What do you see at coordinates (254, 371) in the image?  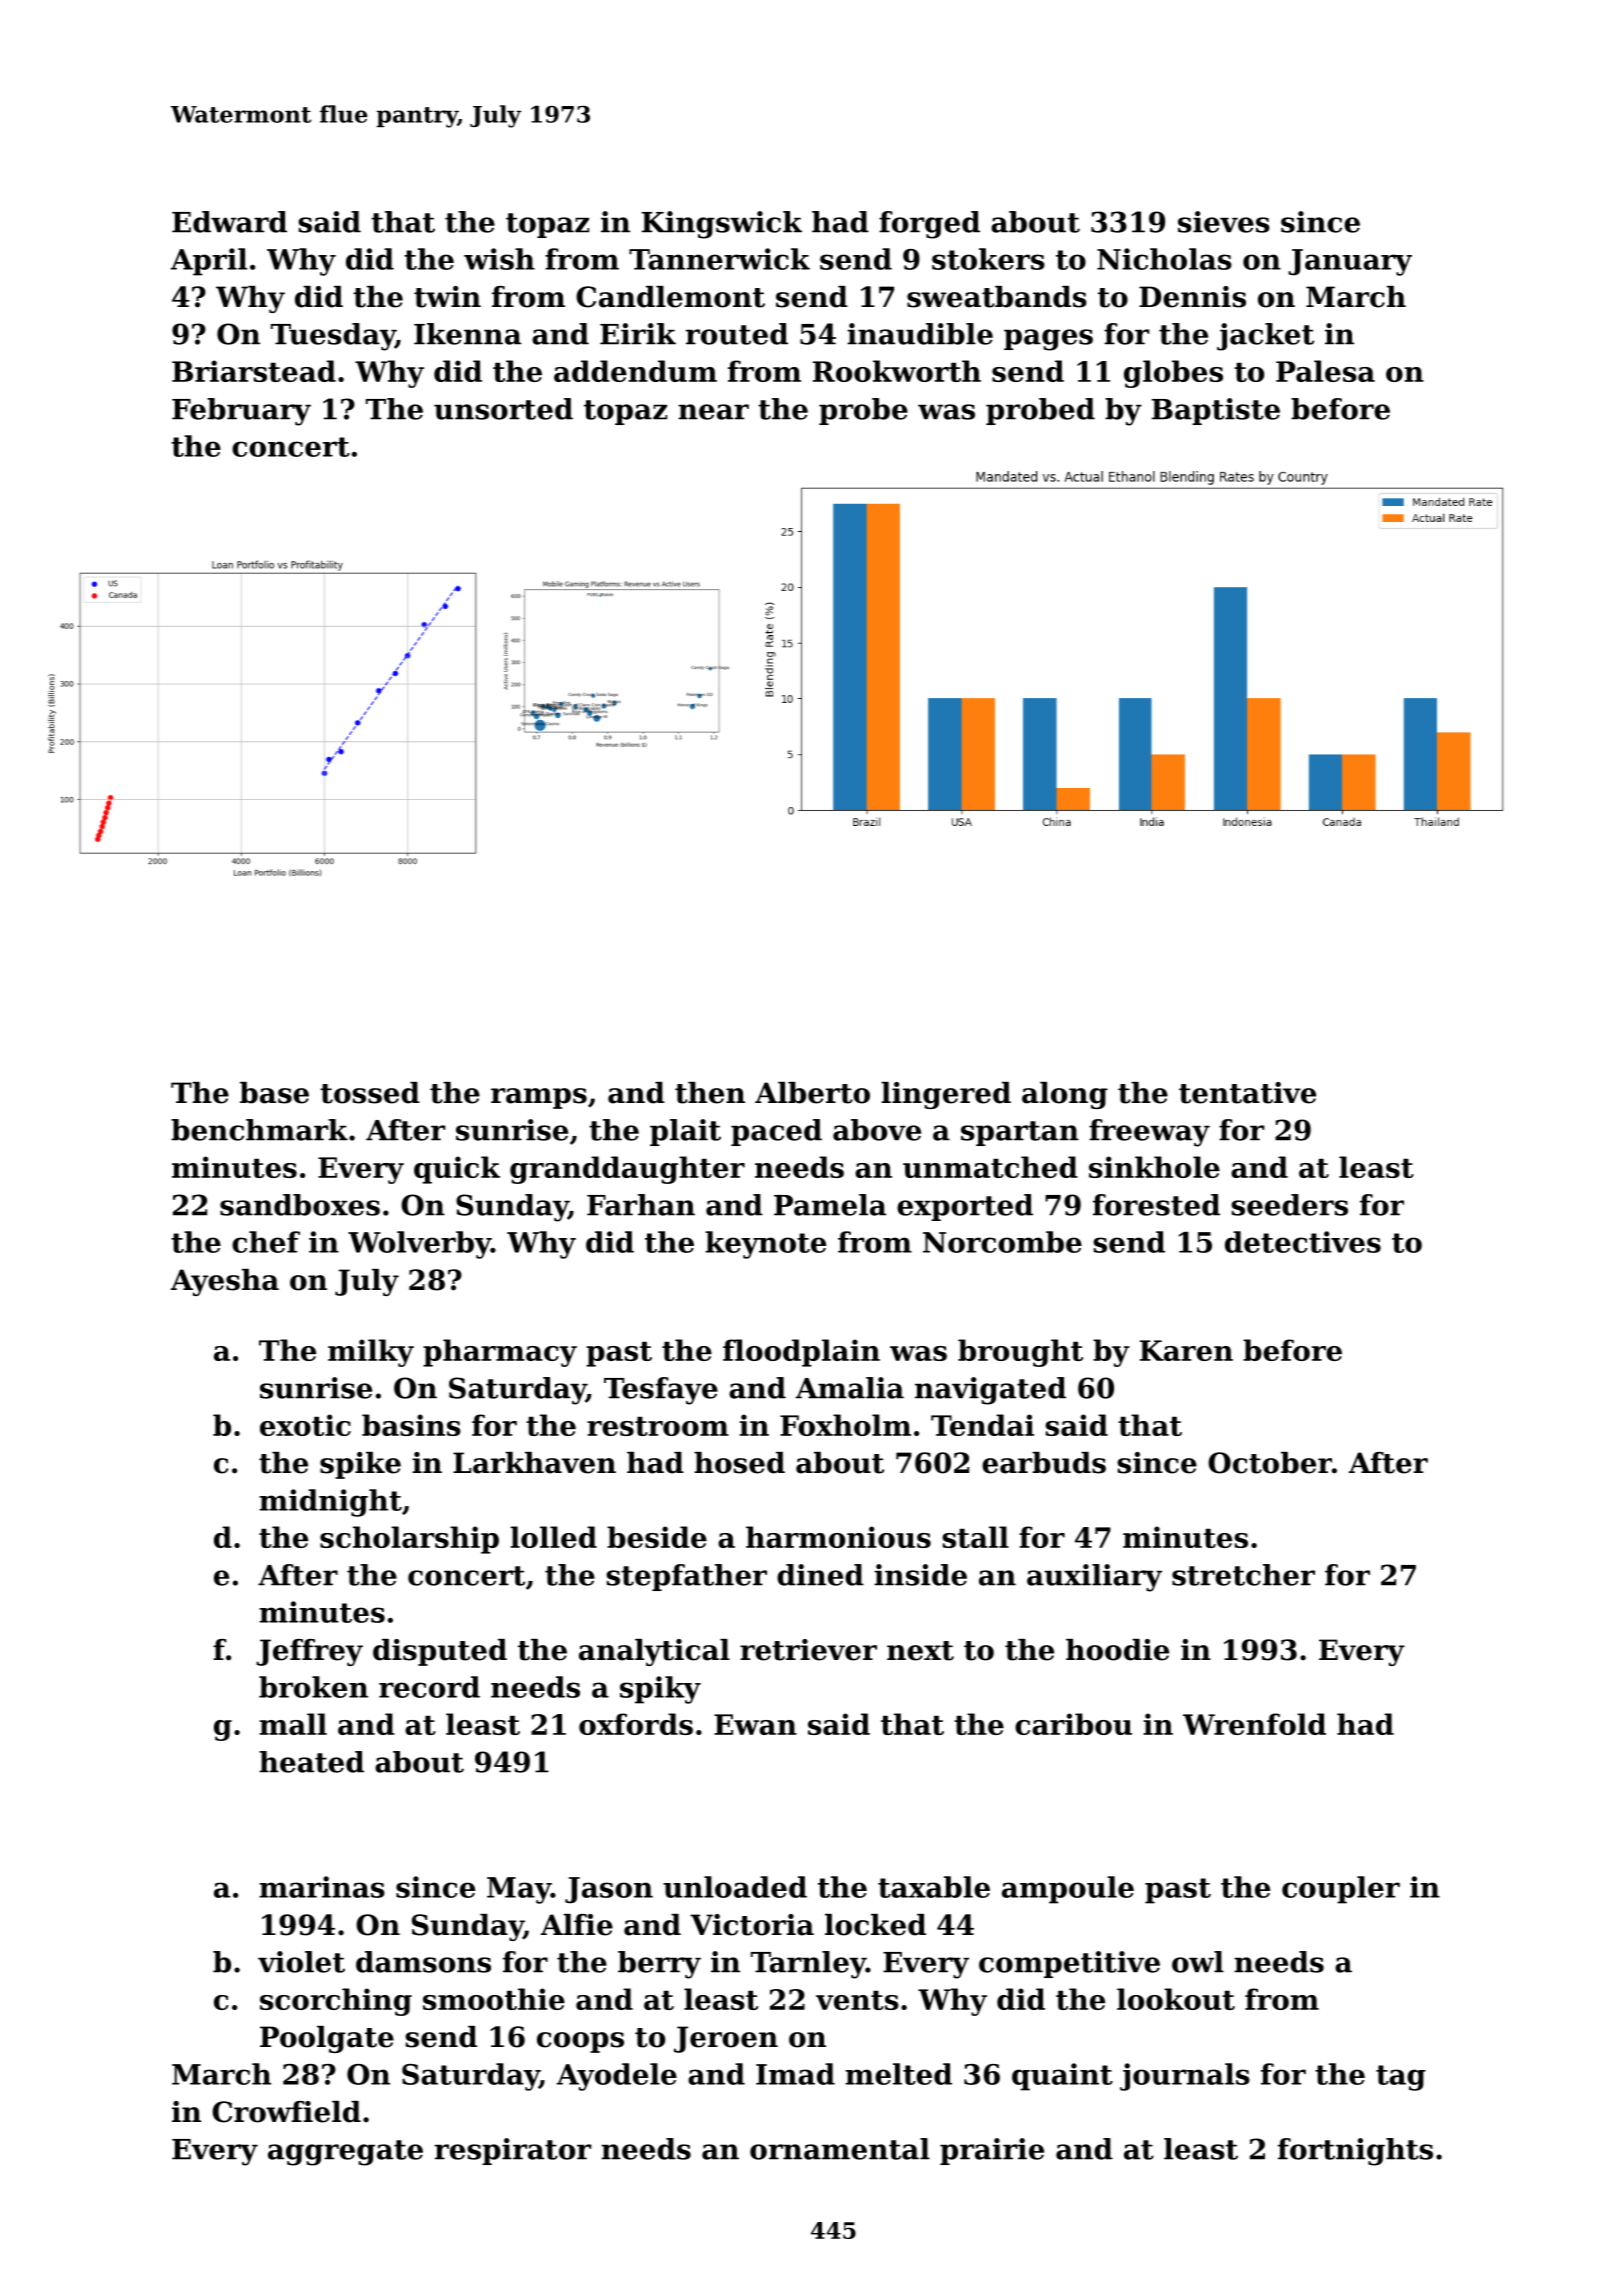 I see `Briarstead` at bounding box center [254, 371].
